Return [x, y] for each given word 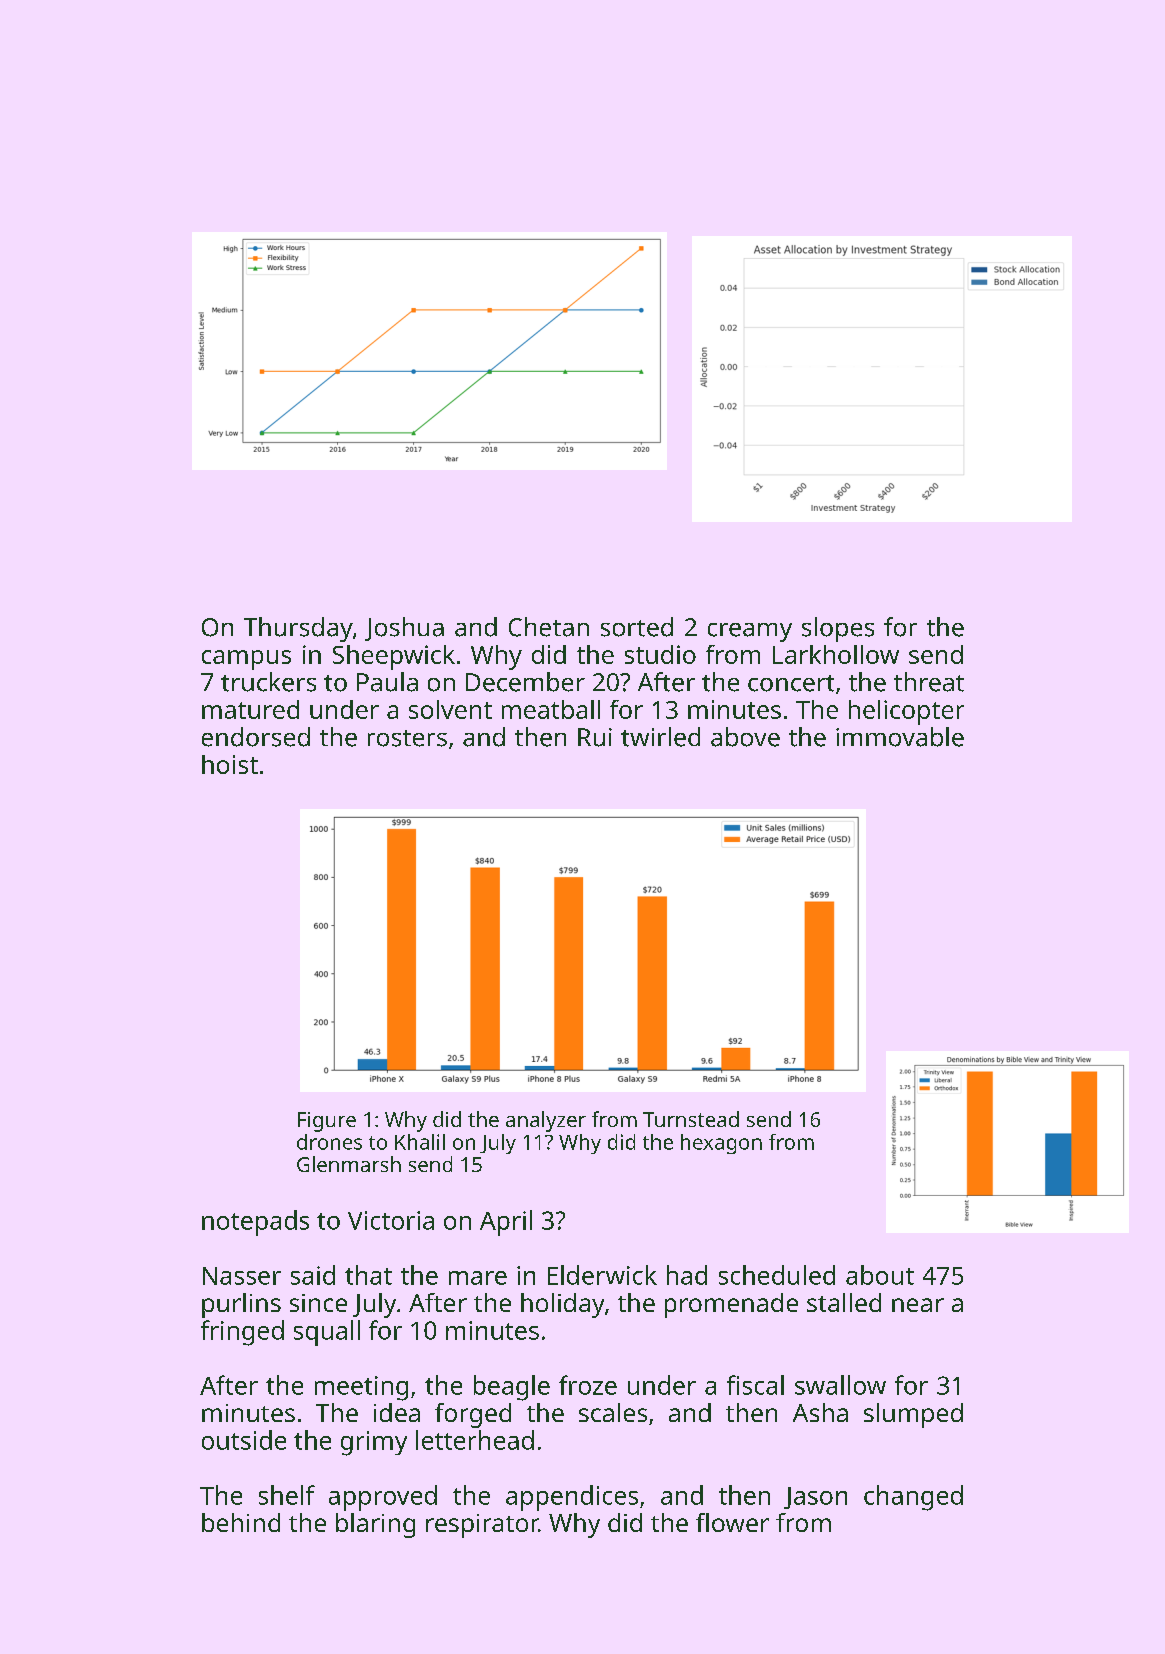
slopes [838, 629]
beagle [512, 1388]
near [918, 1305]
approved [383, 1498]
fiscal [755, 1385]
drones [329, 1142]
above [745, 737]
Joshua [404, 629]
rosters [407, 738]
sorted [637, 627]
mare [478, 1278]
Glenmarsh [349, 1164]
